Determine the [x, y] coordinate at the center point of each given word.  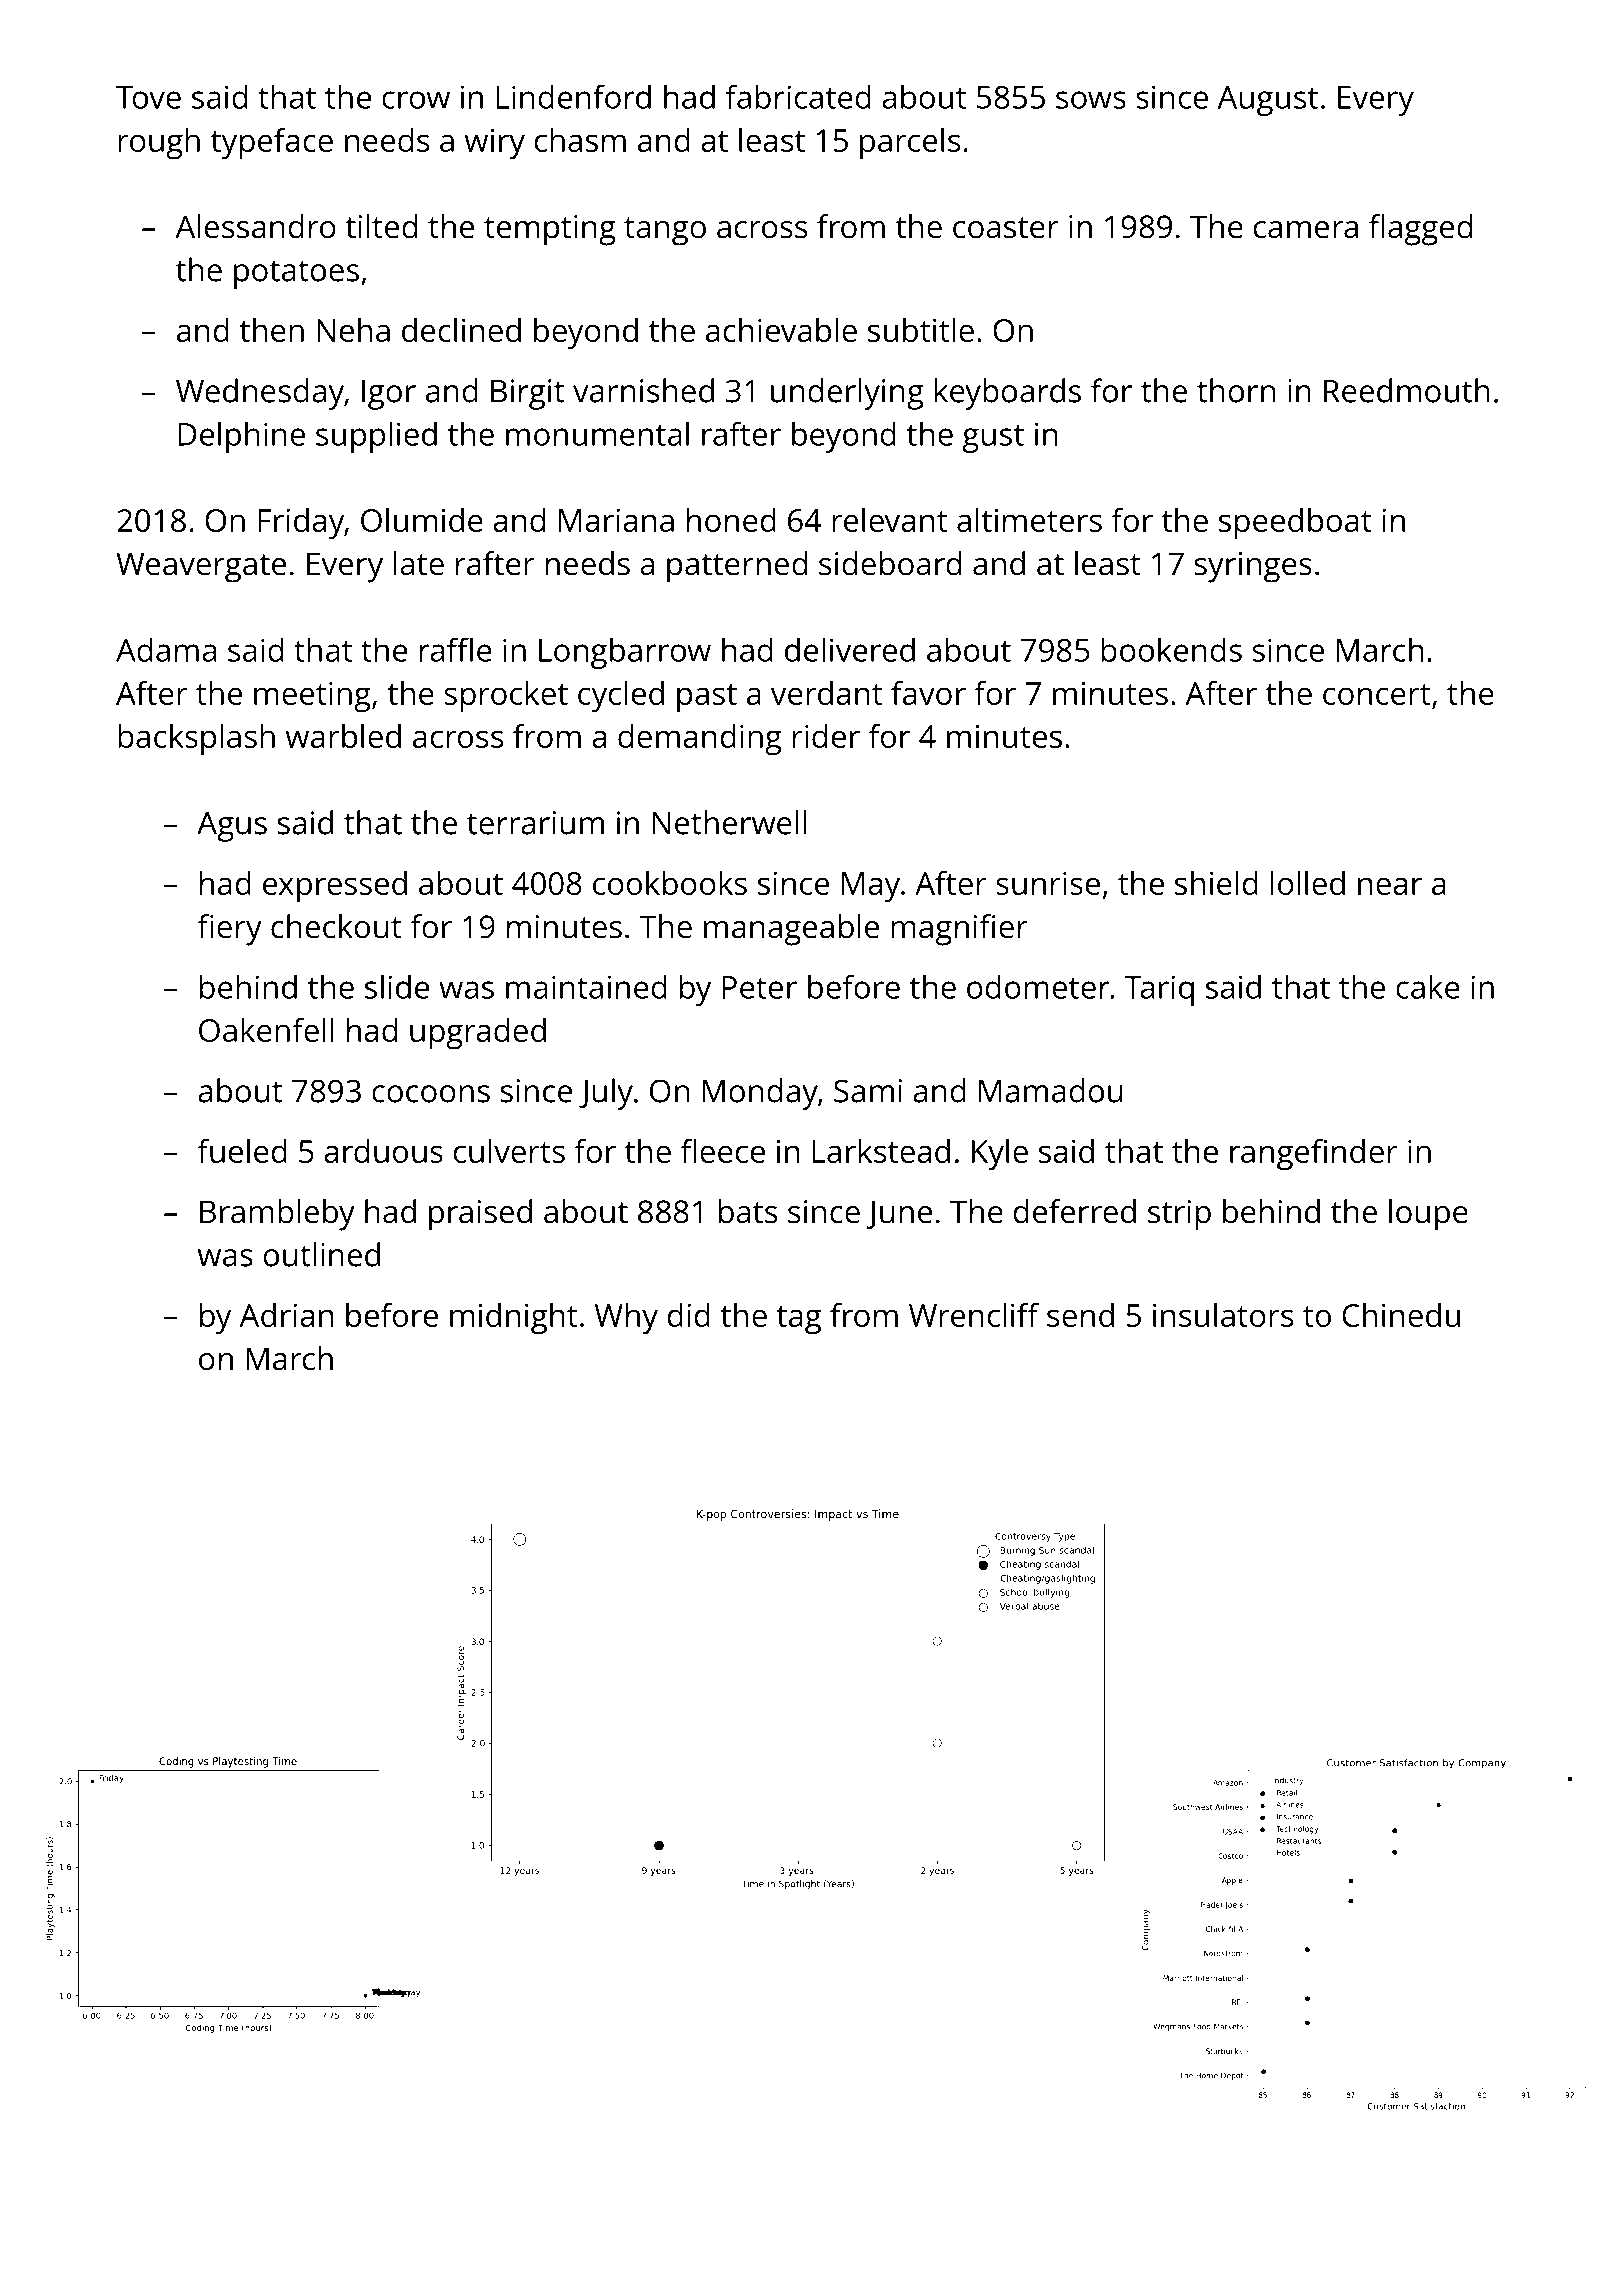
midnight [513, 1318]
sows [1091, 100]
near [1390, 886]
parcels [910, 143]
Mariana [616, 520]
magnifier [959, 930]
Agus [232, 827]
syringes [1253, 567]
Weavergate [201, 567]
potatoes [296, 274]
